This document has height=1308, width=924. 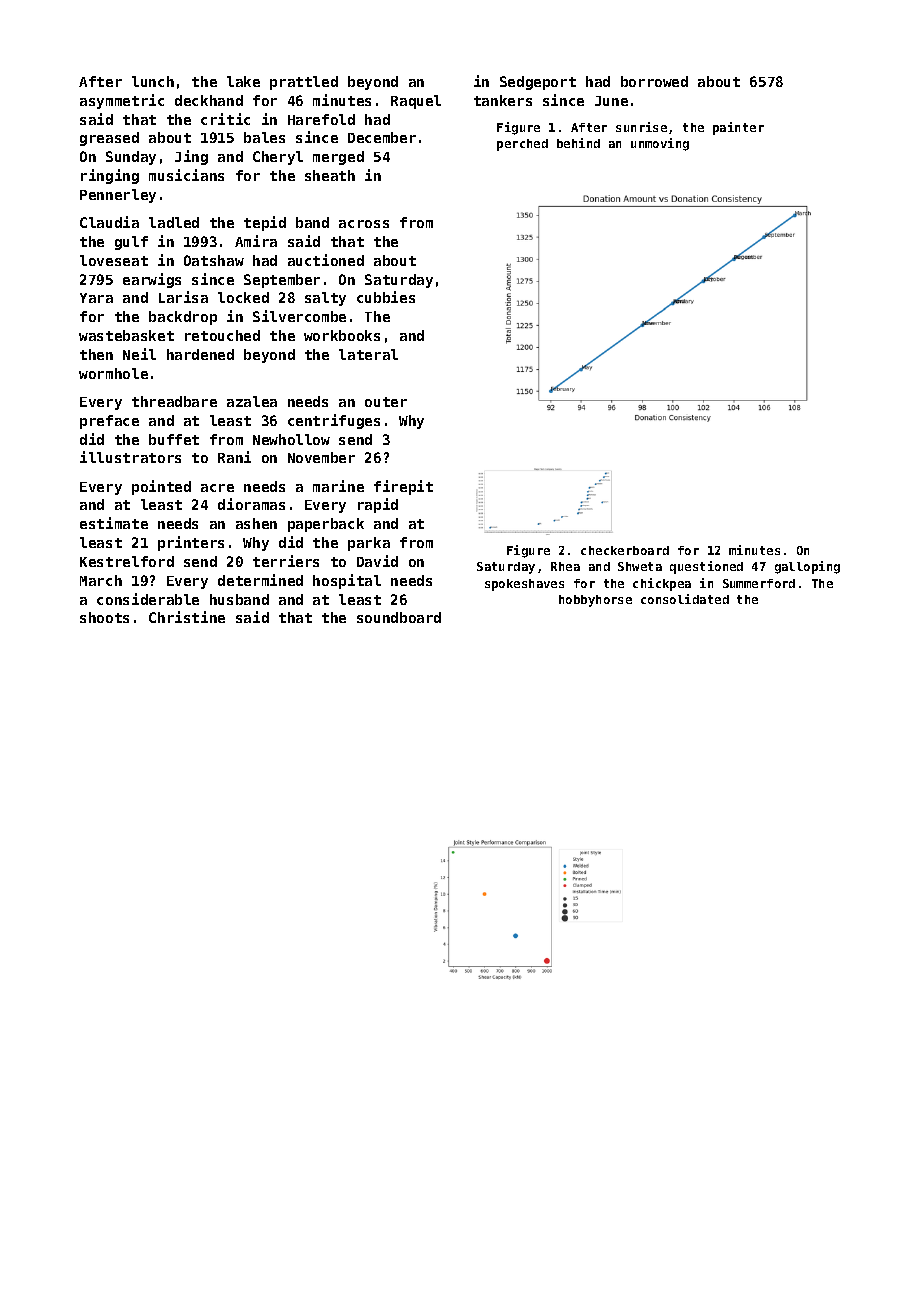 I want to click on greased, so click(x=109, y=139).
